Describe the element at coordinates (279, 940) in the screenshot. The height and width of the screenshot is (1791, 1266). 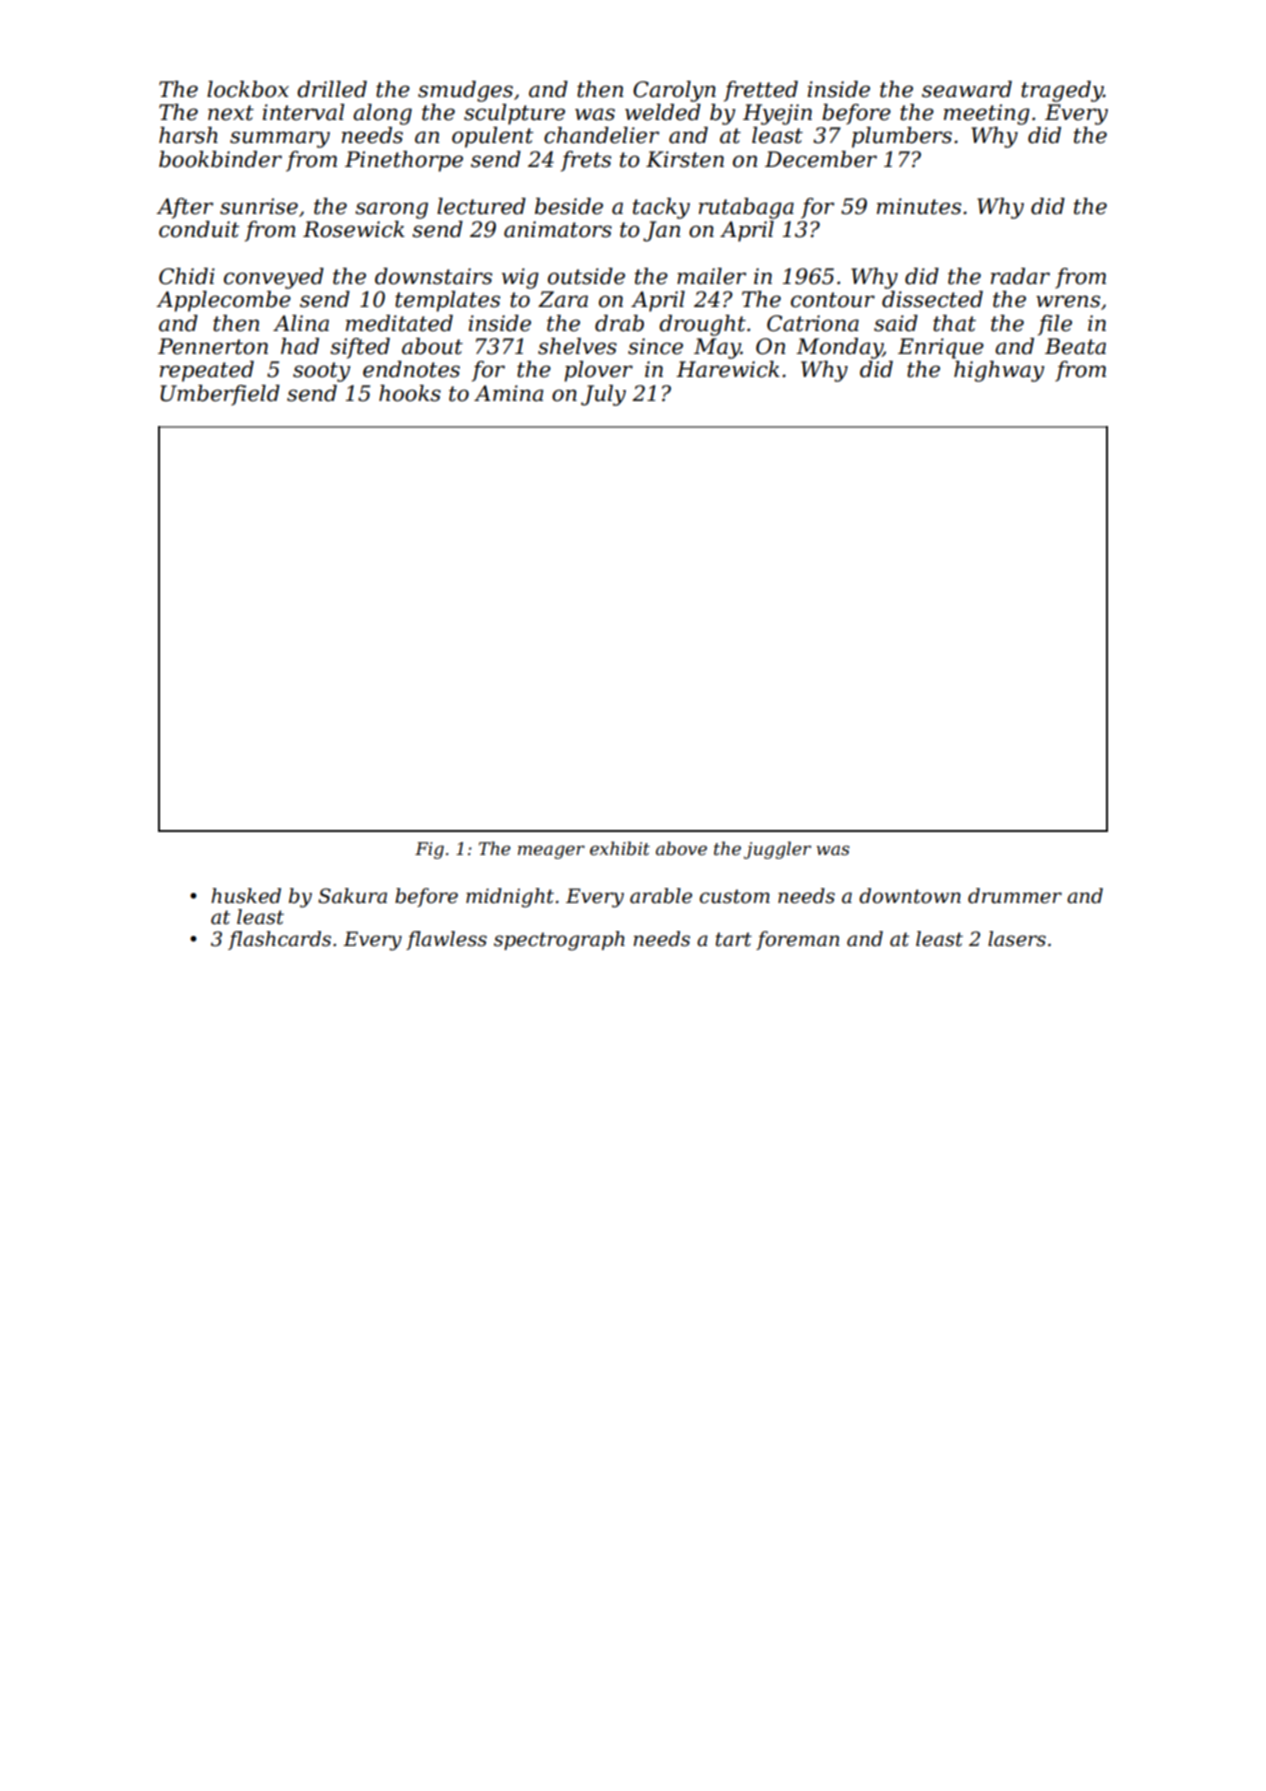
I see `flashcards` at that location.
